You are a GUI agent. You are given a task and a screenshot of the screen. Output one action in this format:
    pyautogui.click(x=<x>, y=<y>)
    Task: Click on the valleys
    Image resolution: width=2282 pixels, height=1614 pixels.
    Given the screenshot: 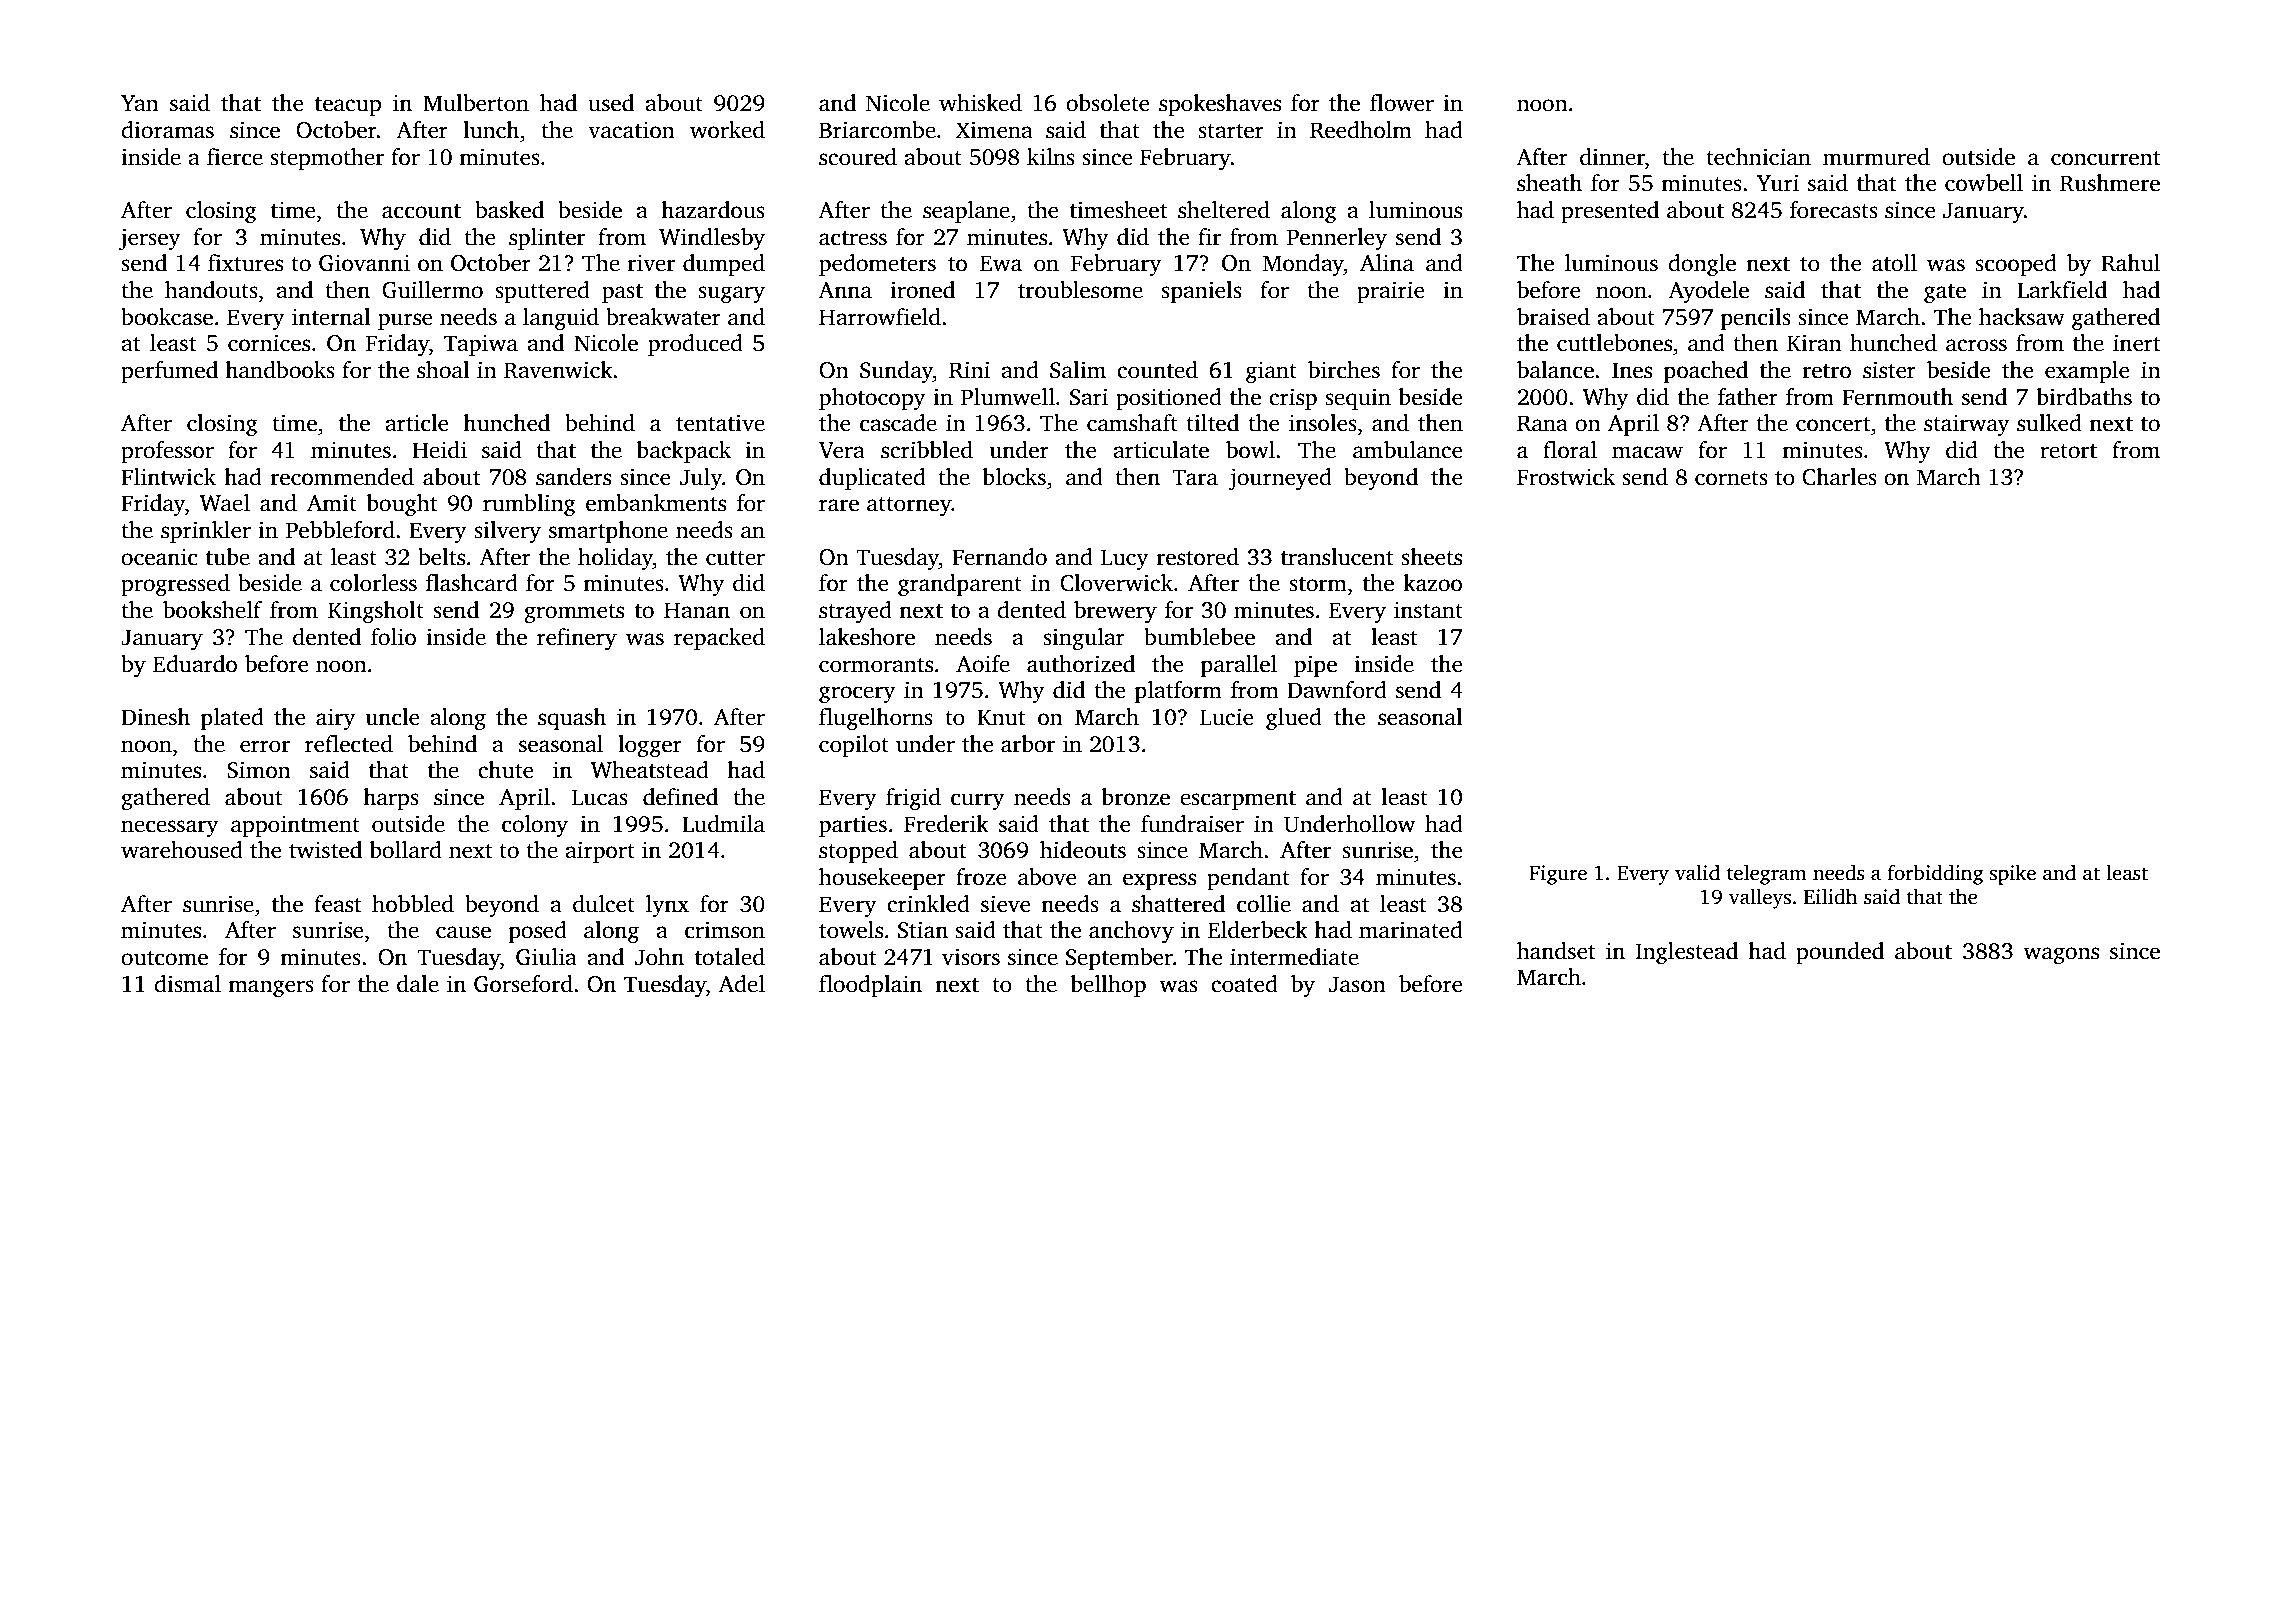 What is the action you would take?
    pyautogui.click(x=1760, y=898)
